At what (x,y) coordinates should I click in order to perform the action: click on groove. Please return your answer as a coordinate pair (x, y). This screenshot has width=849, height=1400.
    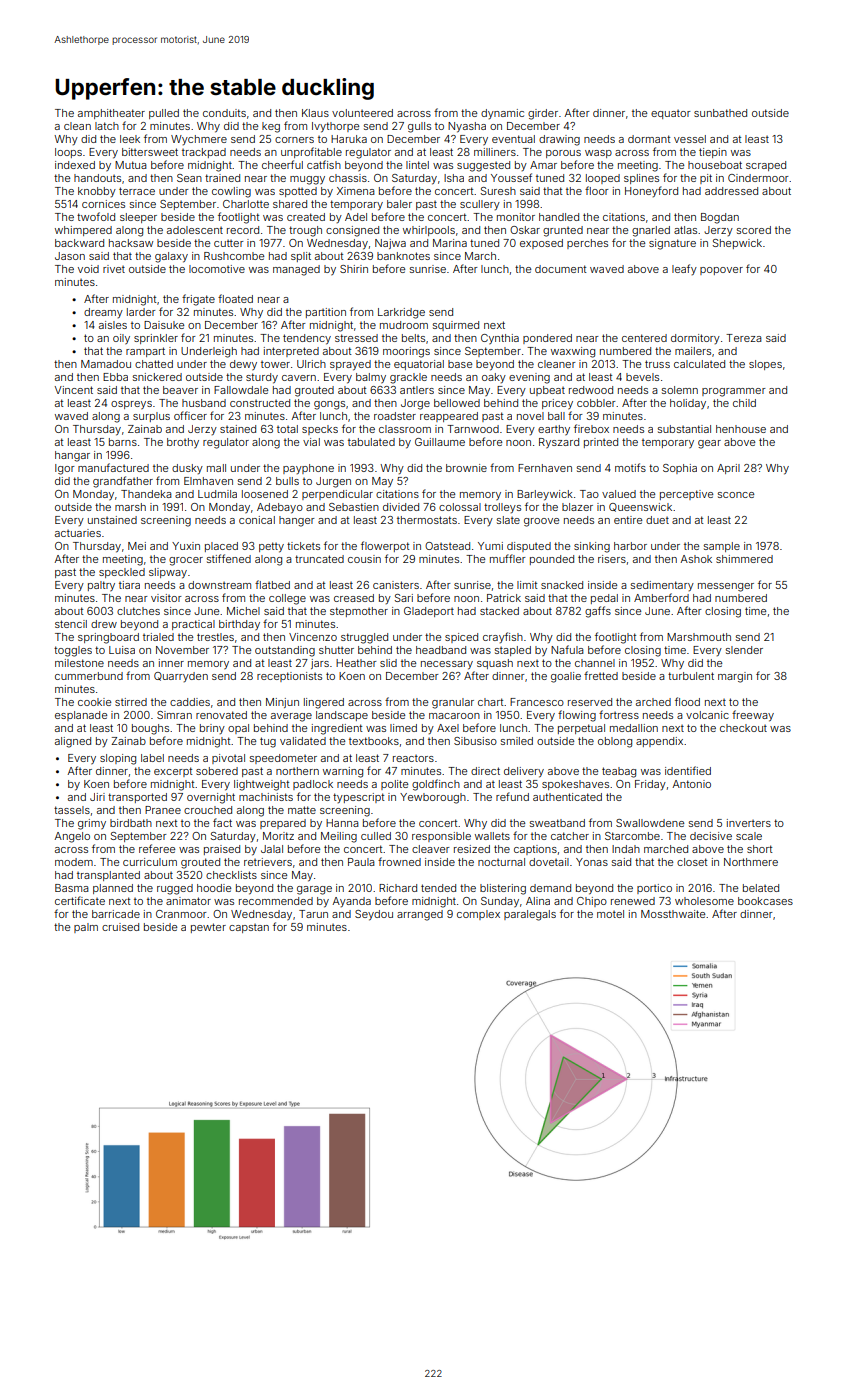
    Looking at the image, I should click on (541, 522).
